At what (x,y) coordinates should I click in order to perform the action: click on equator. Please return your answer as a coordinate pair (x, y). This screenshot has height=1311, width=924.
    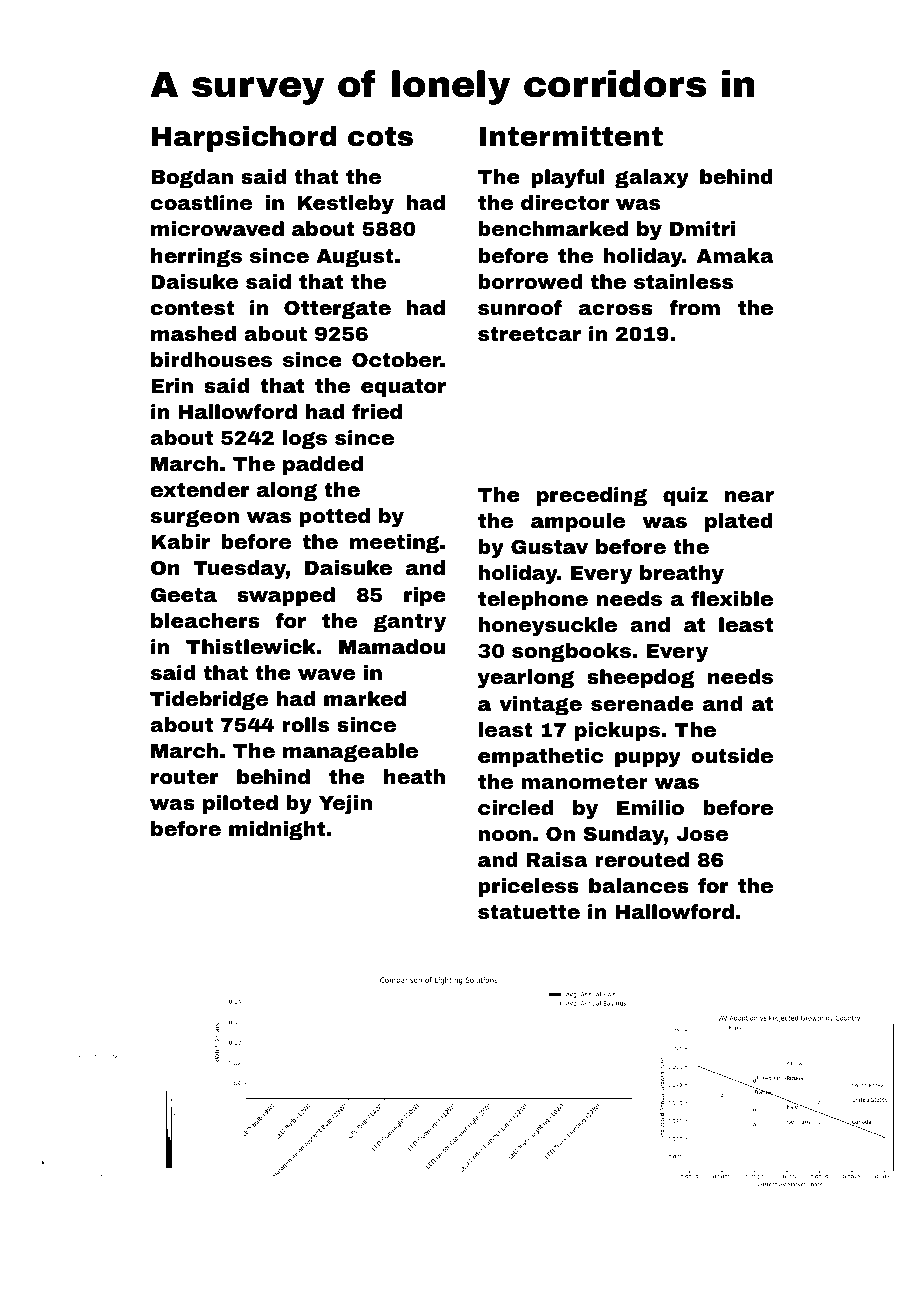
    Looking at the image, I should click on (403, 388).
